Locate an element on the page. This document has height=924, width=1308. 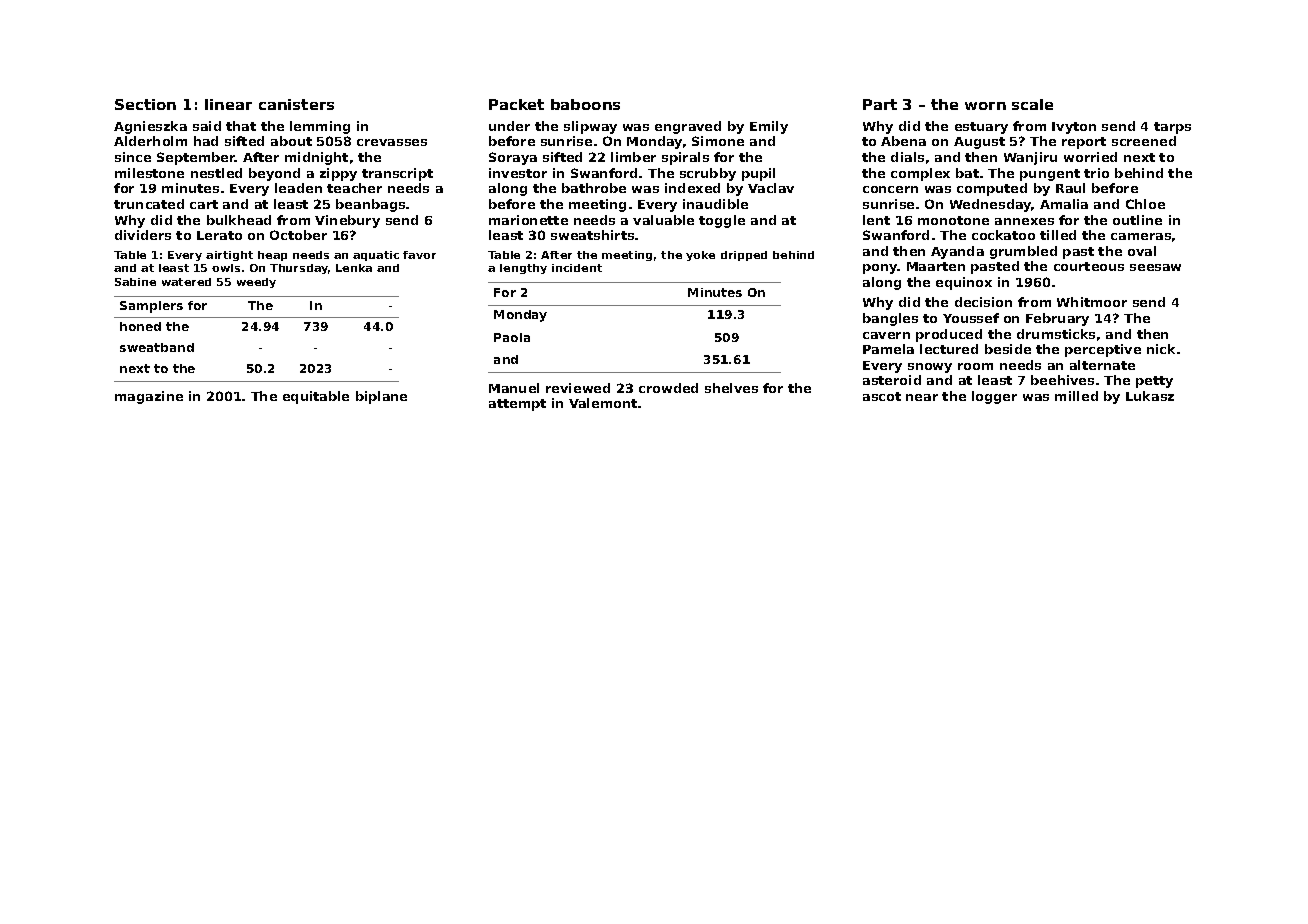
dripped is located at coordinates (744, 256).
